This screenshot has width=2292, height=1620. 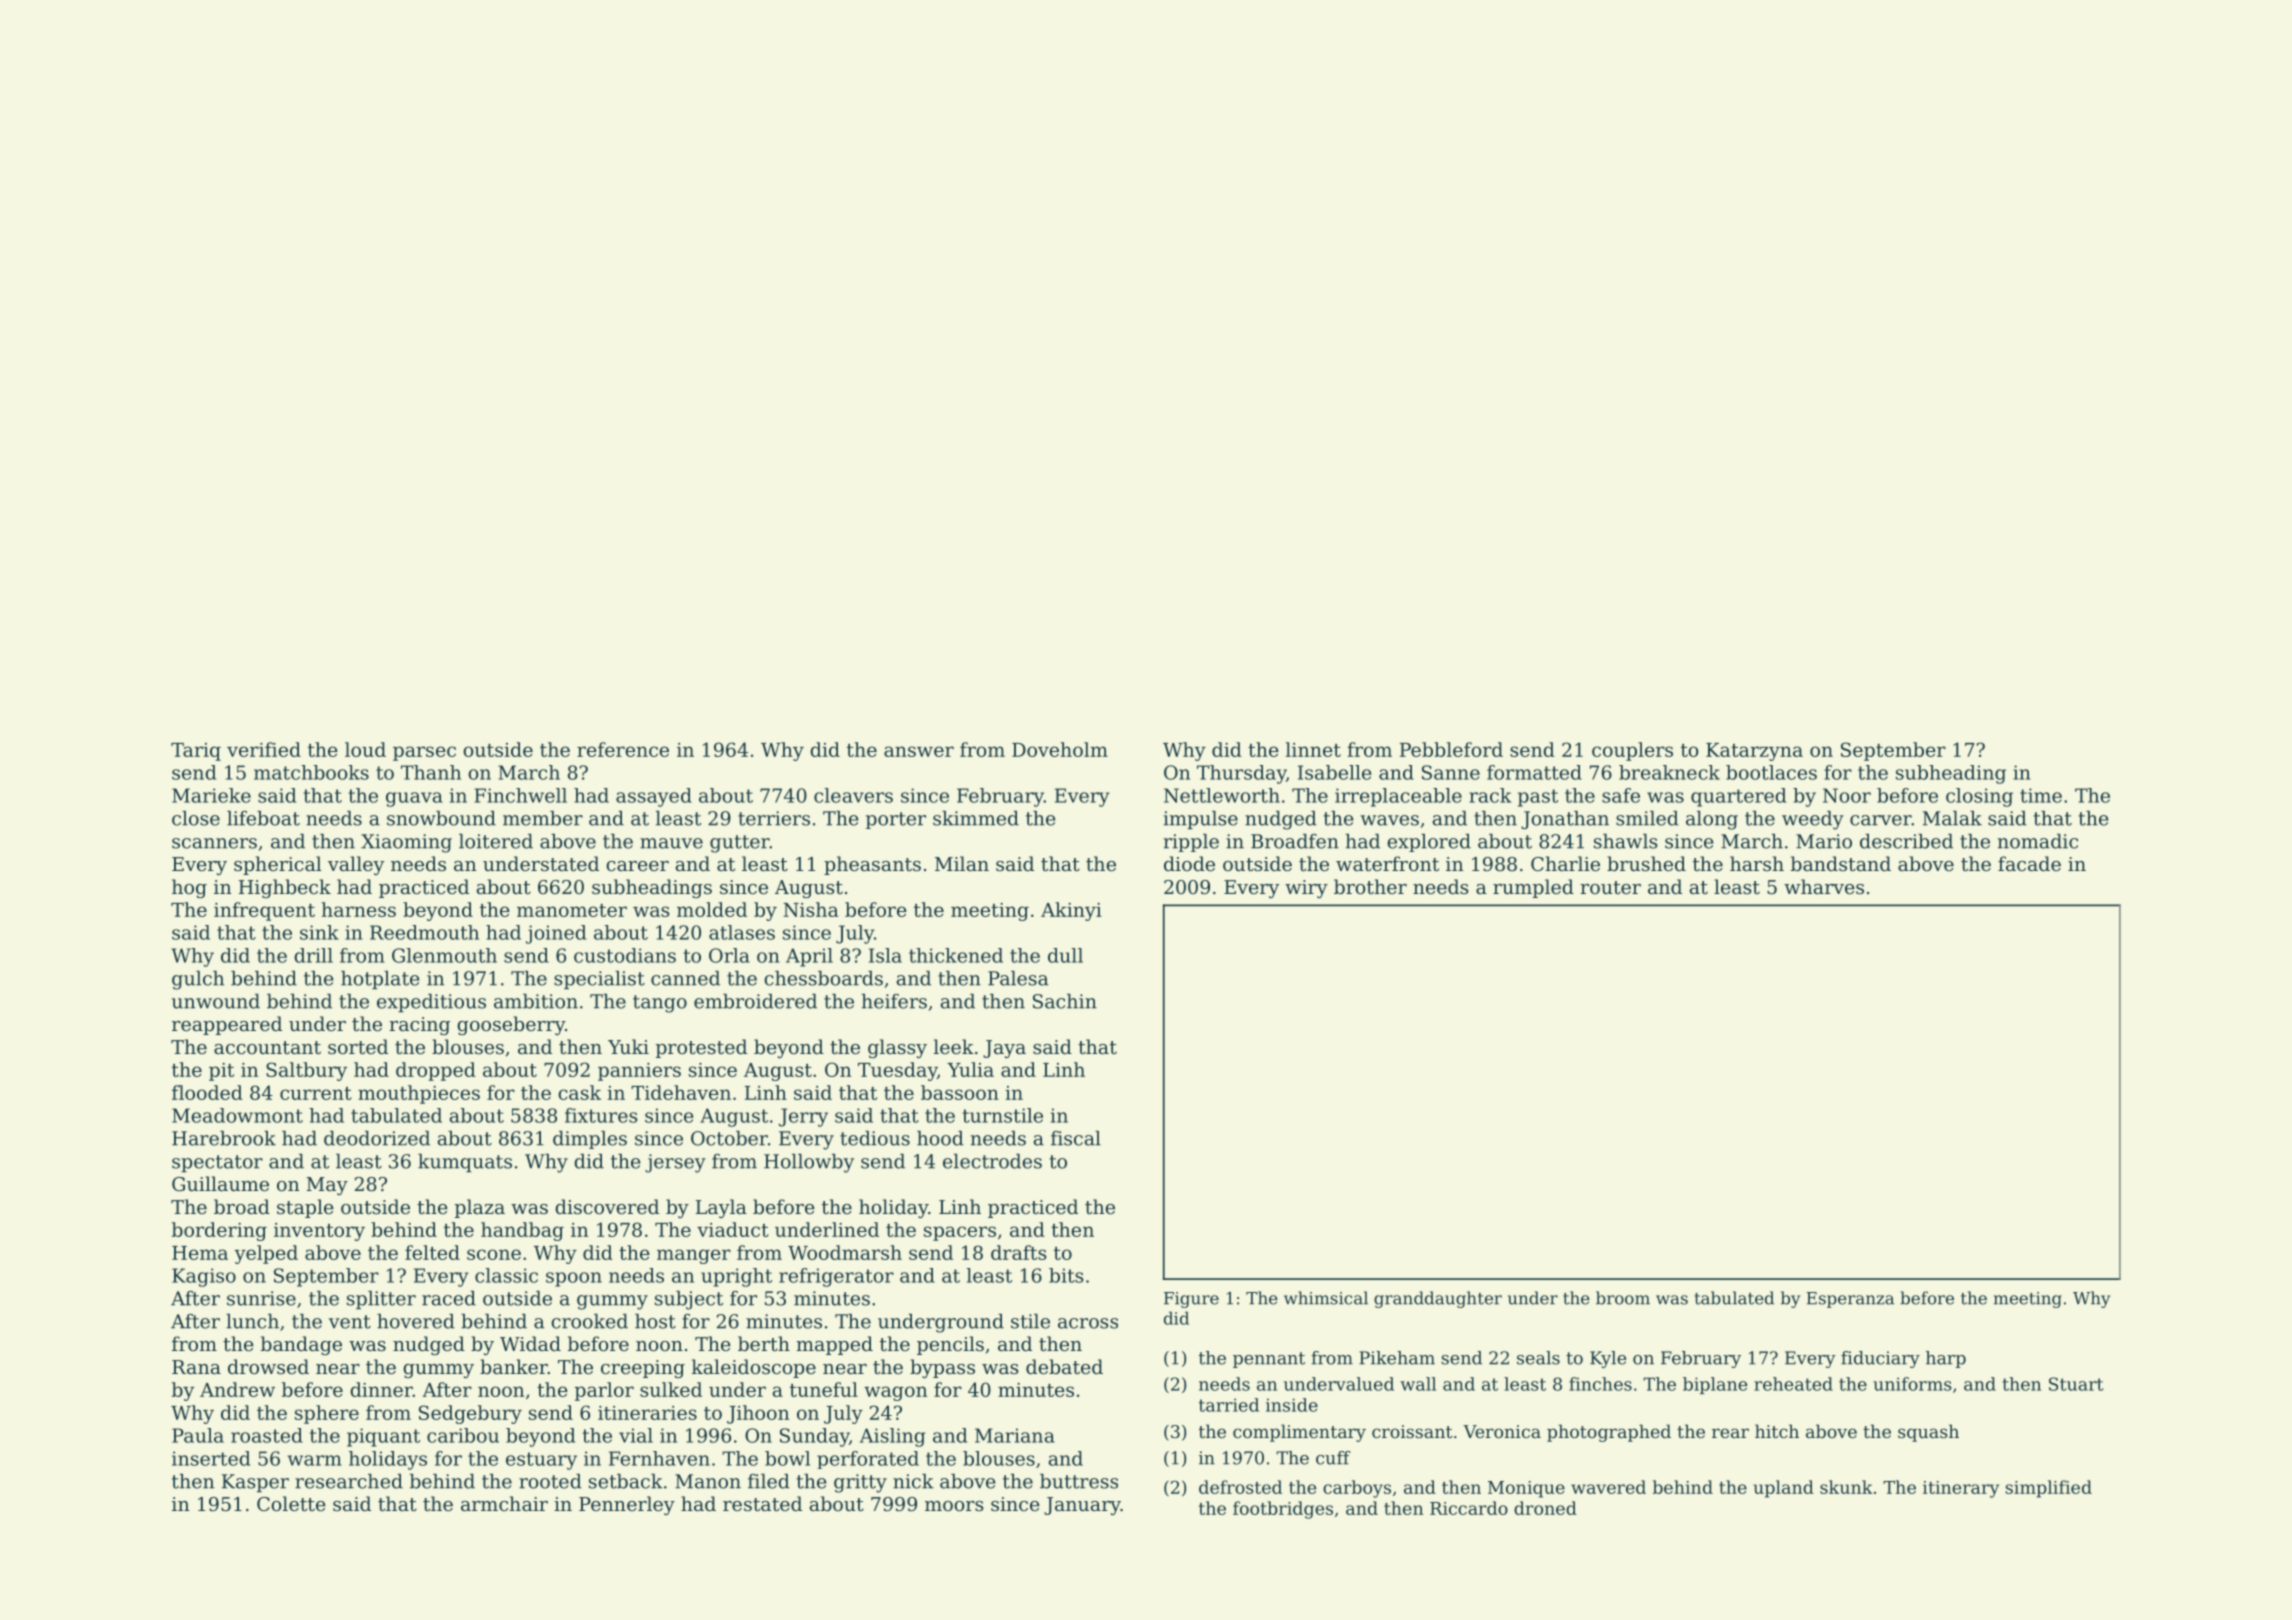 I want to click on broom, so click(x=1623, y=1298).
